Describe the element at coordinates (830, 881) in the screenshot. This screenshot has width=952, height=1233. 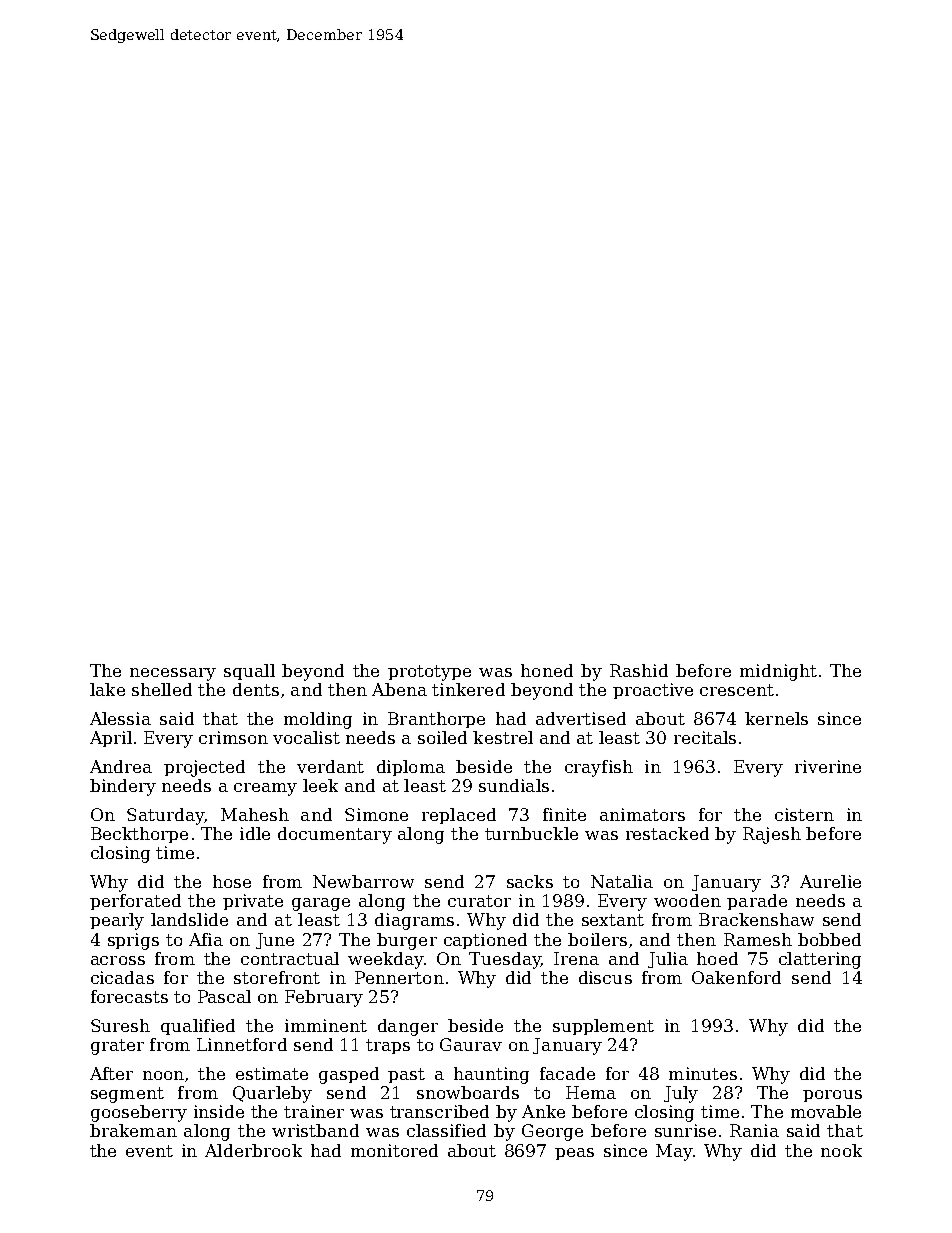
I see `Aurelie` at that location.
